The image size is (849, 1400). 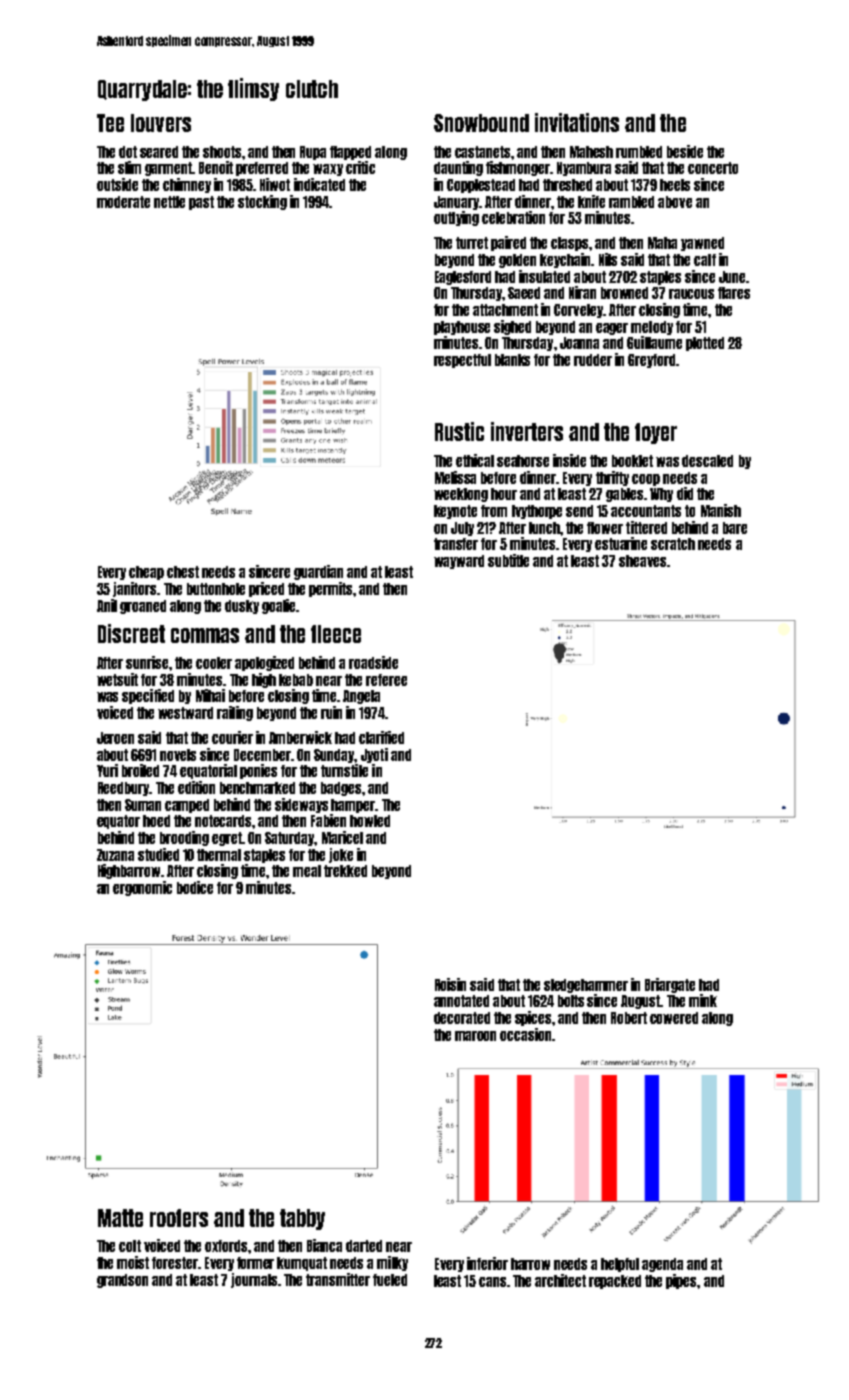 I want to click on cowered, so click(x=674, y=1018).
